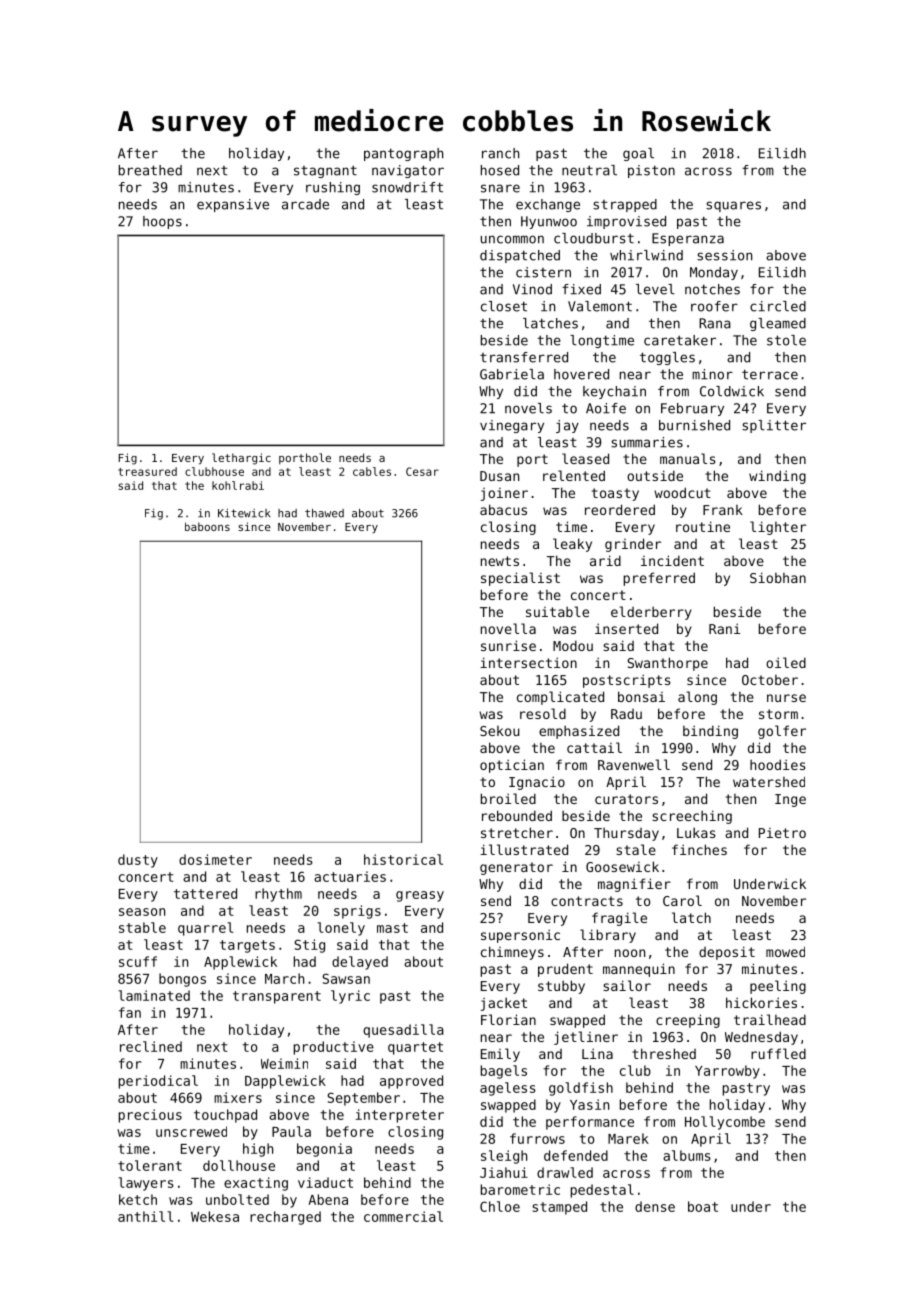  I want to click on ranch, so click(500, 153).
